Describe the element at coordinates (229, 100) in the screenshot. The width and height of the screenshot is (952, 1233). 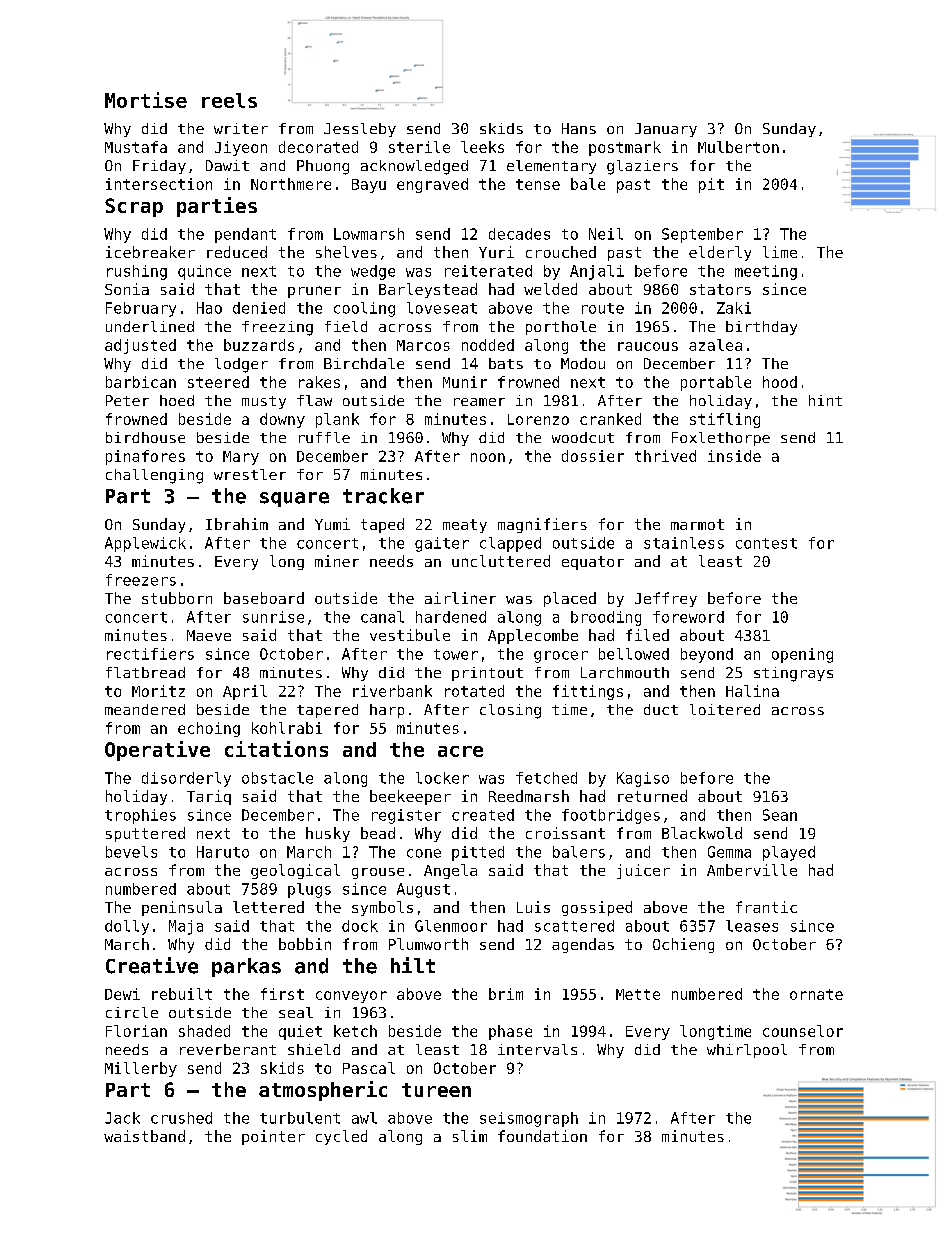
I see `reels` at that location.
